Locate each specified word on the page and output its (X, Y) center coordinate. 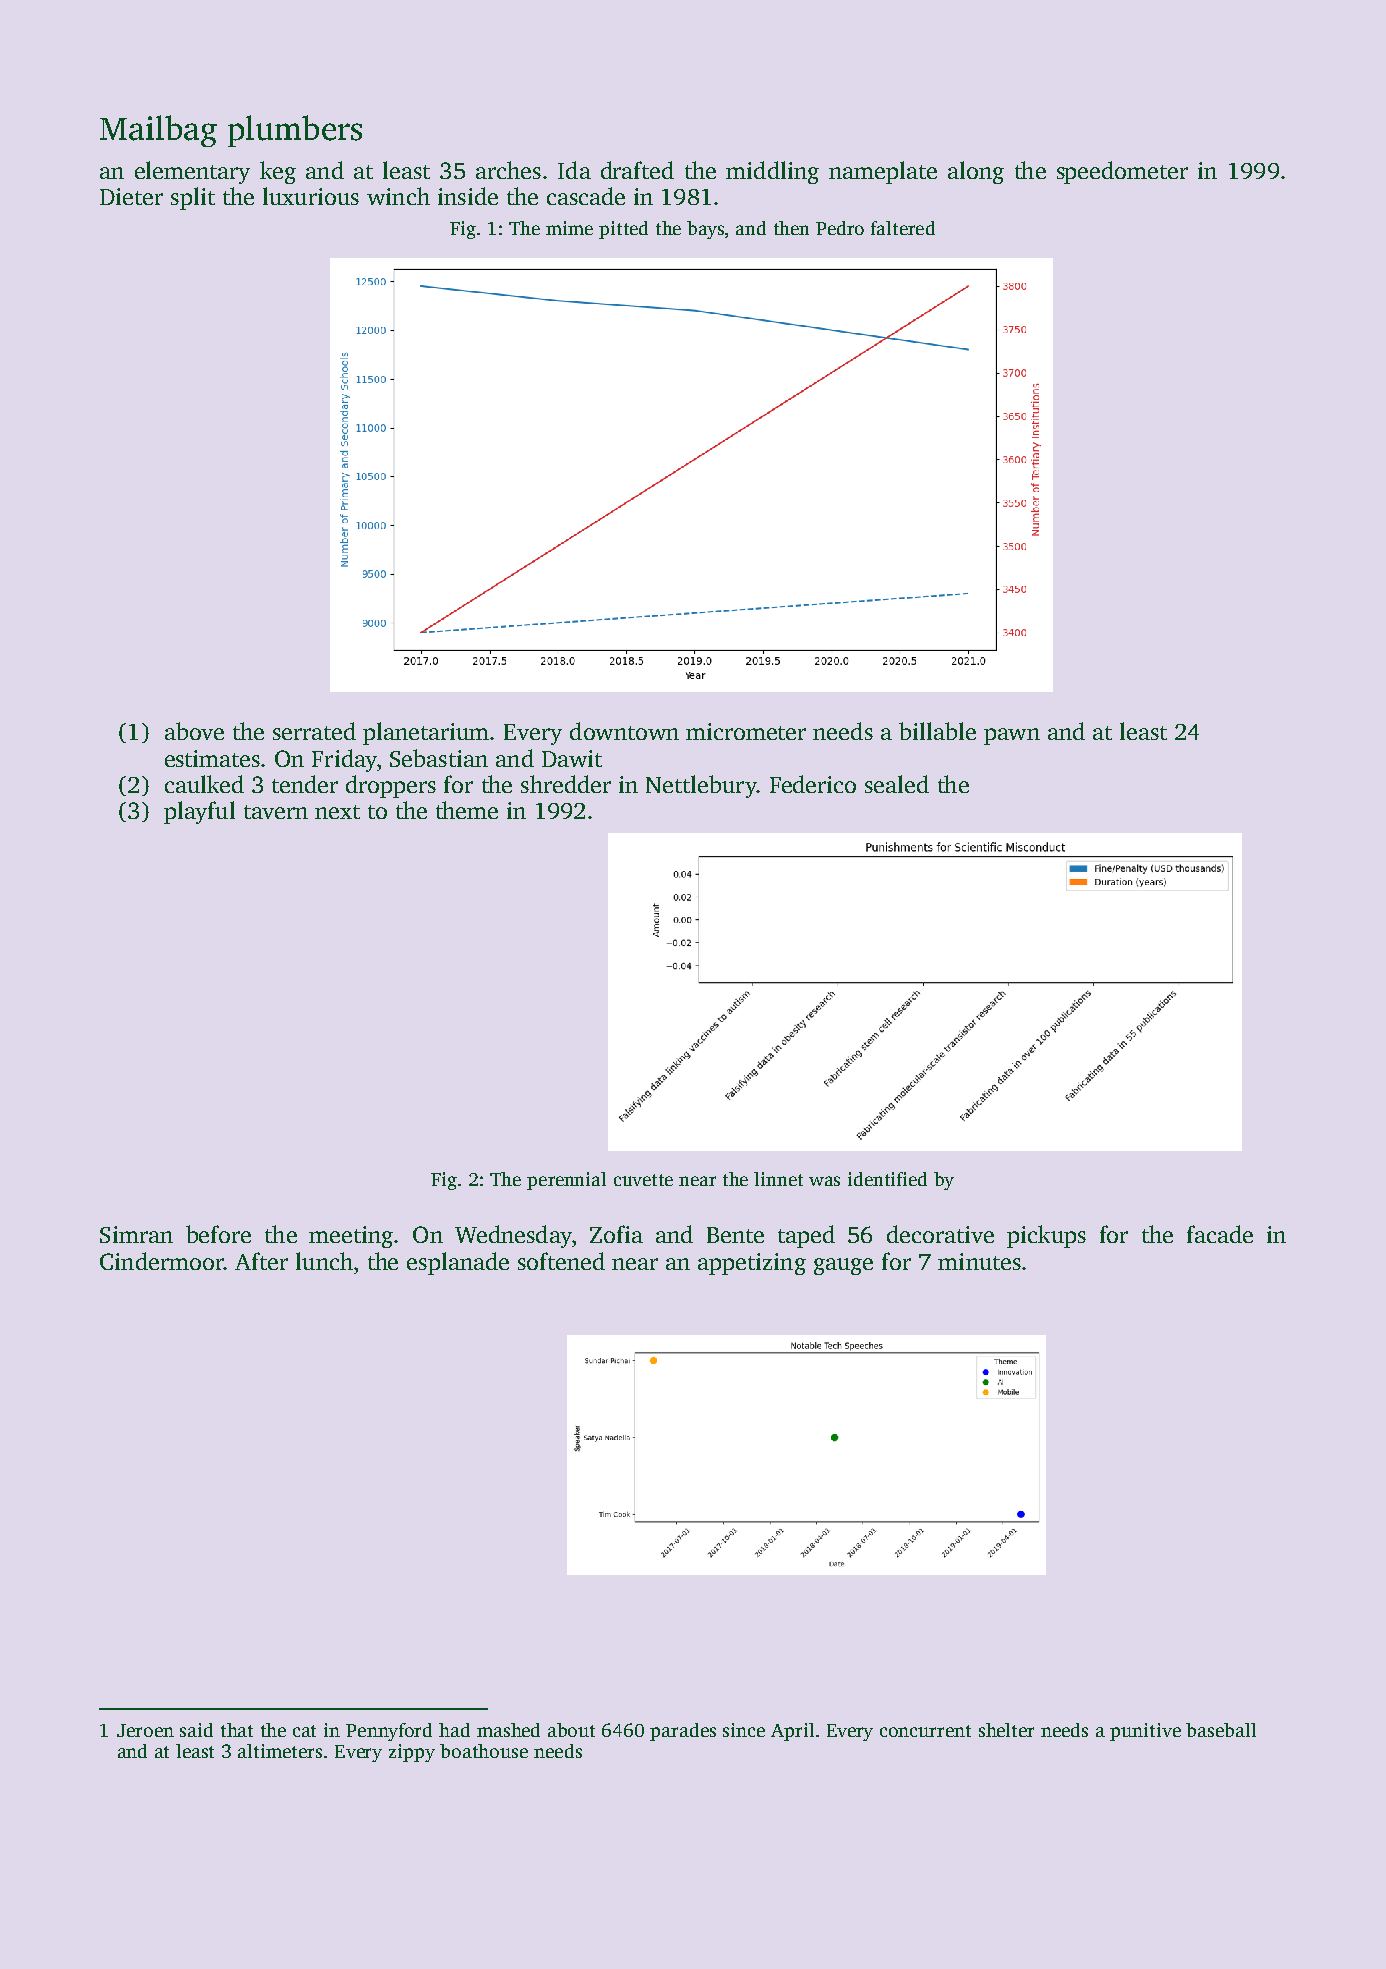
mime (569, 228)
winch (398, 196)
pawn (1012, 736)
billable (937, 731)
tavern (276, 812)
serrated (314, 731)
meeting (351, 1237)
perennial (566, 1181)
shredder (566, 784)
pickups (1046, 1236)
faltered (903, 228)
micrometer (746, 731)
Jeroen (145, 1730)
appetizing (752, 1264)
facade (1220, 1234)
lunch (324, 1261)
